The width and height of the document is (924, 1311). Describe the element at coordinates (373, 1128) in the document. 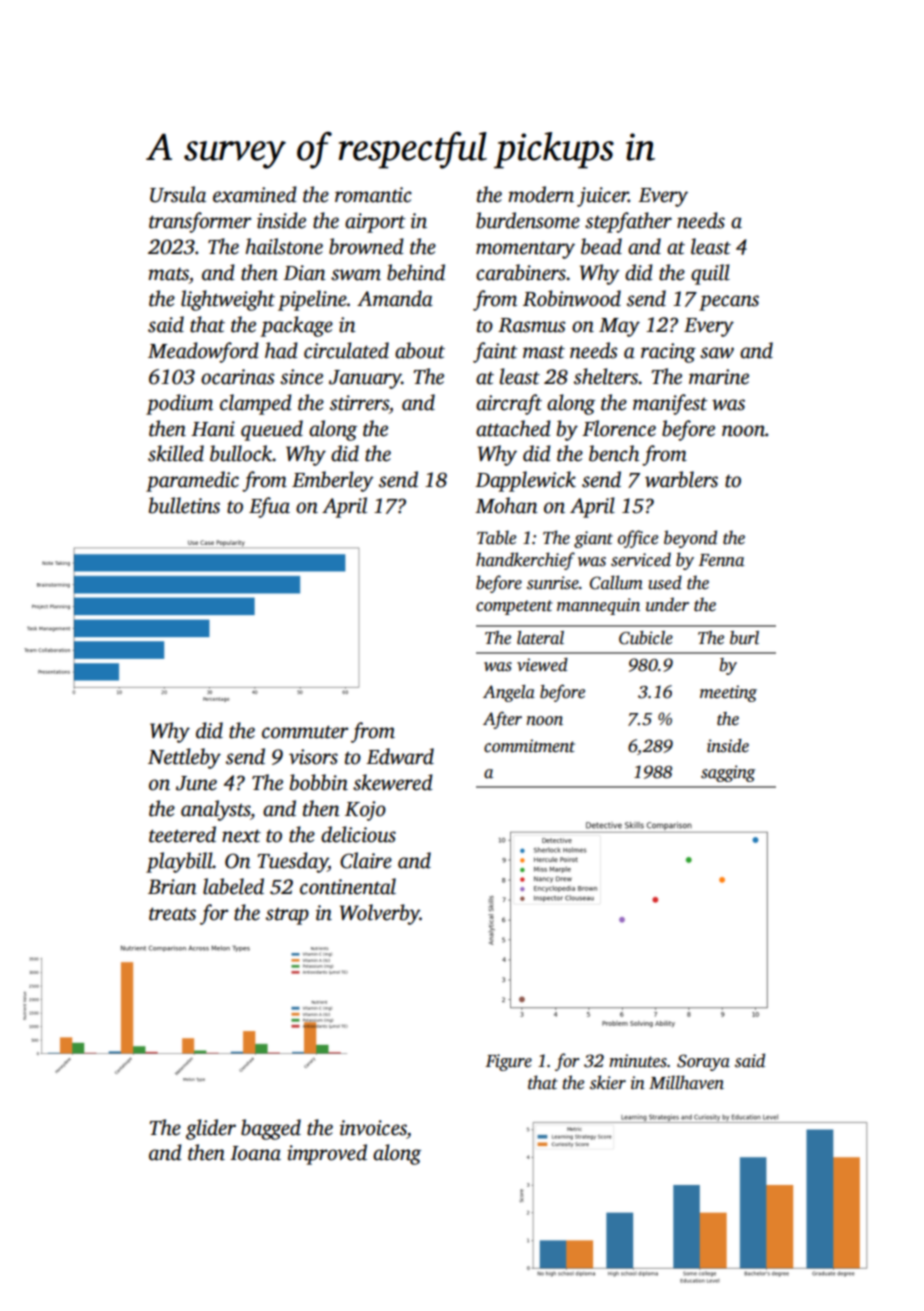

I see `invoices` at that location.
